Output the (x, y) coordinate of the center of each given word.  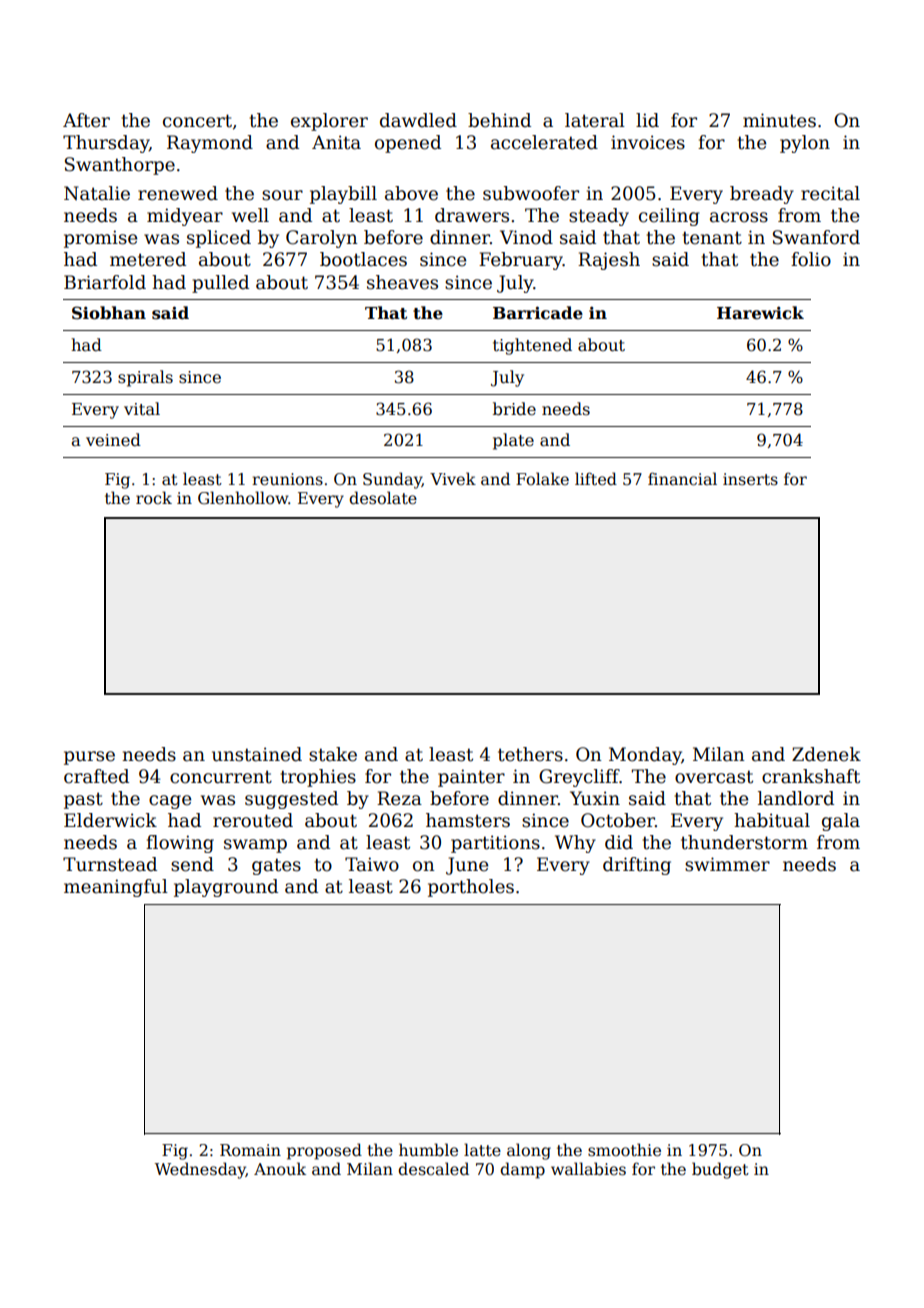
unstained (257, 754)
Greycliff (579, 778)
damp (522, 1170)
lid (647, 120)
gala (841, 822)
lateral (595, 120)
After (86, 120)
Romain (250, 1150)
